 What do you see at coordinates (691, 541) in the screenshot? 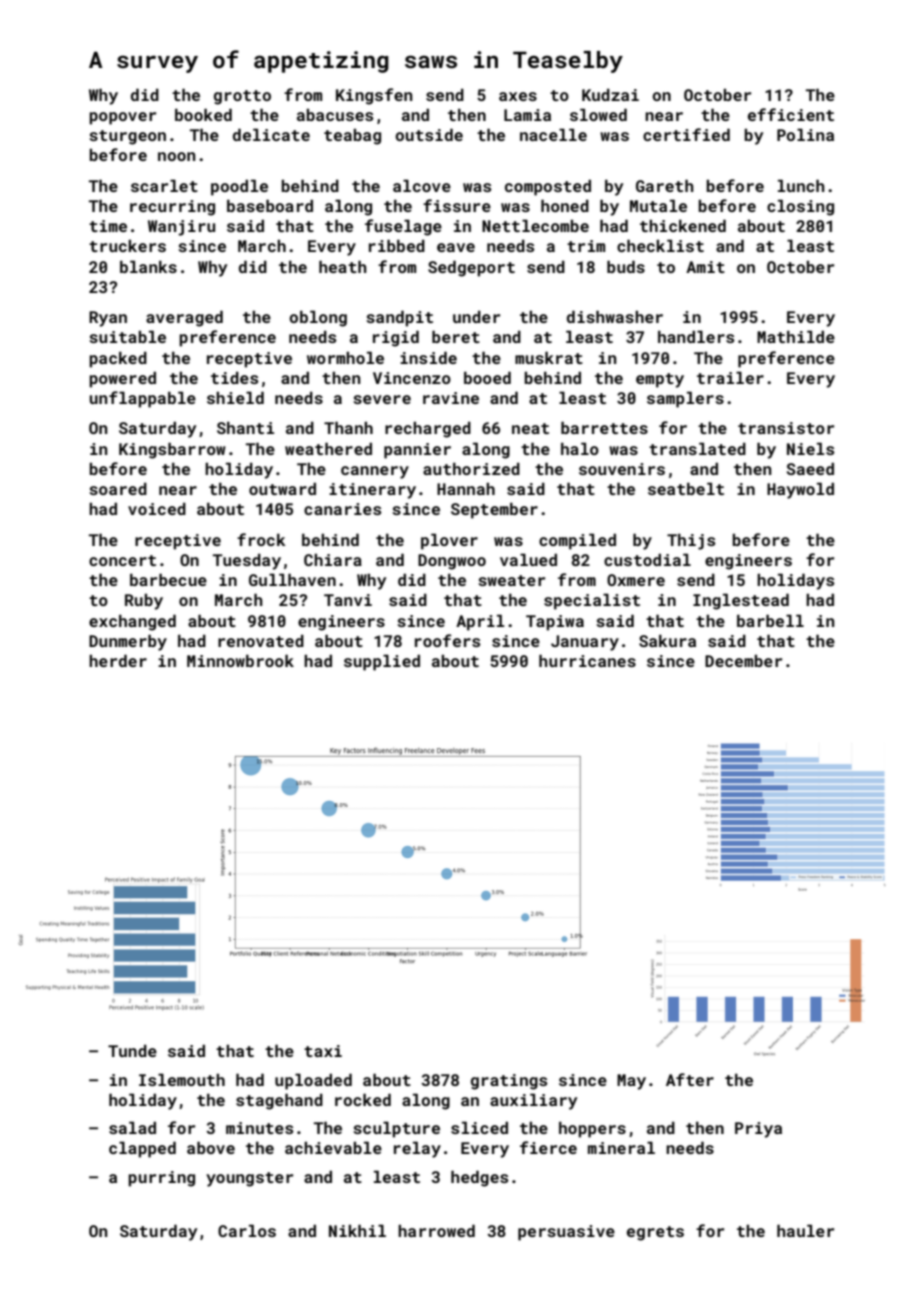
I see `Thijs` at bounding box center [691, 541].
